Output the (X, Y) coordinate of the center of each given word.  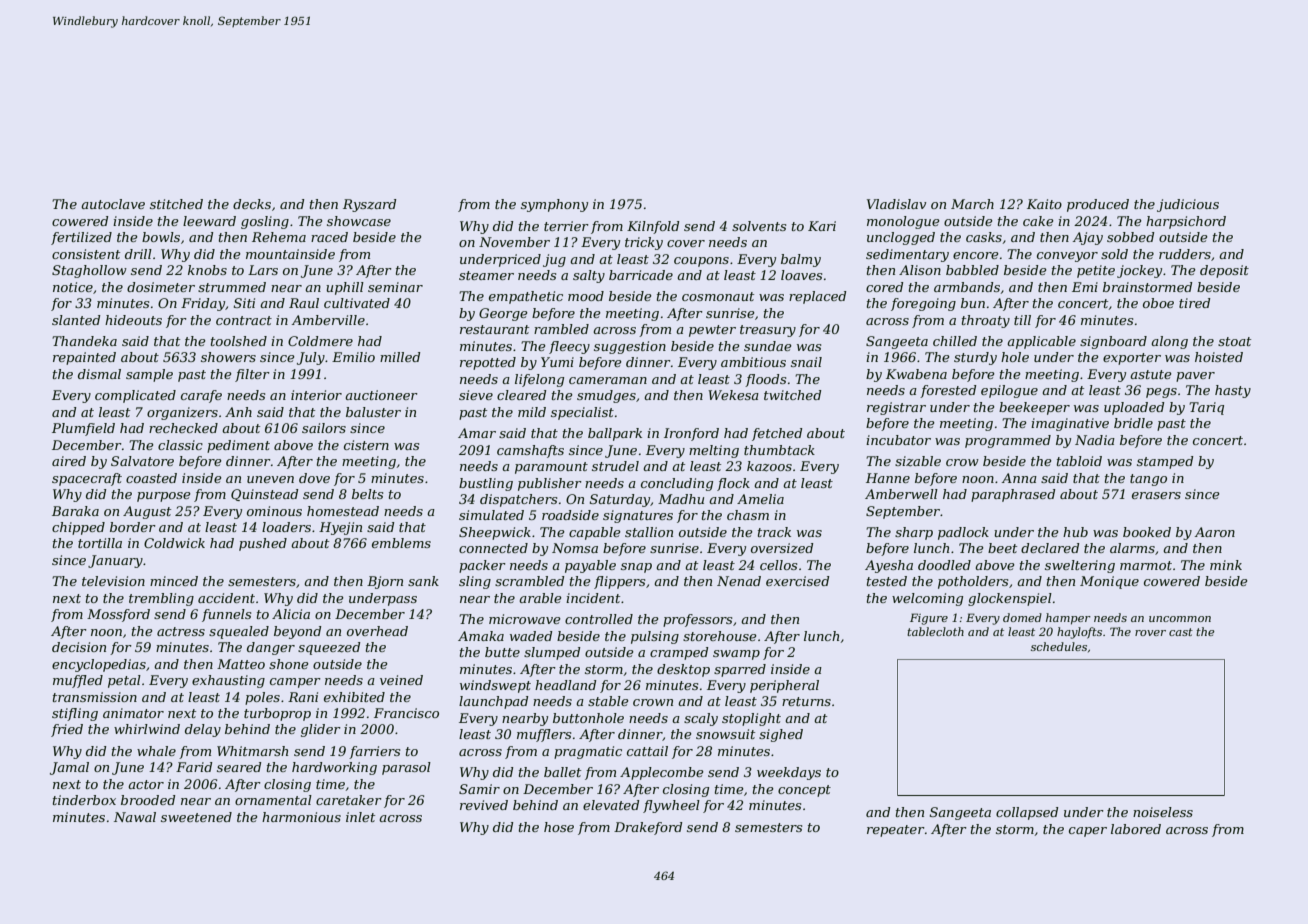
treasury (768, 331)
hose (559, 827)
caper (1088, 832)
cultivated (357, 303)
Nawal (135, 817)
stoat (1234, 341)
